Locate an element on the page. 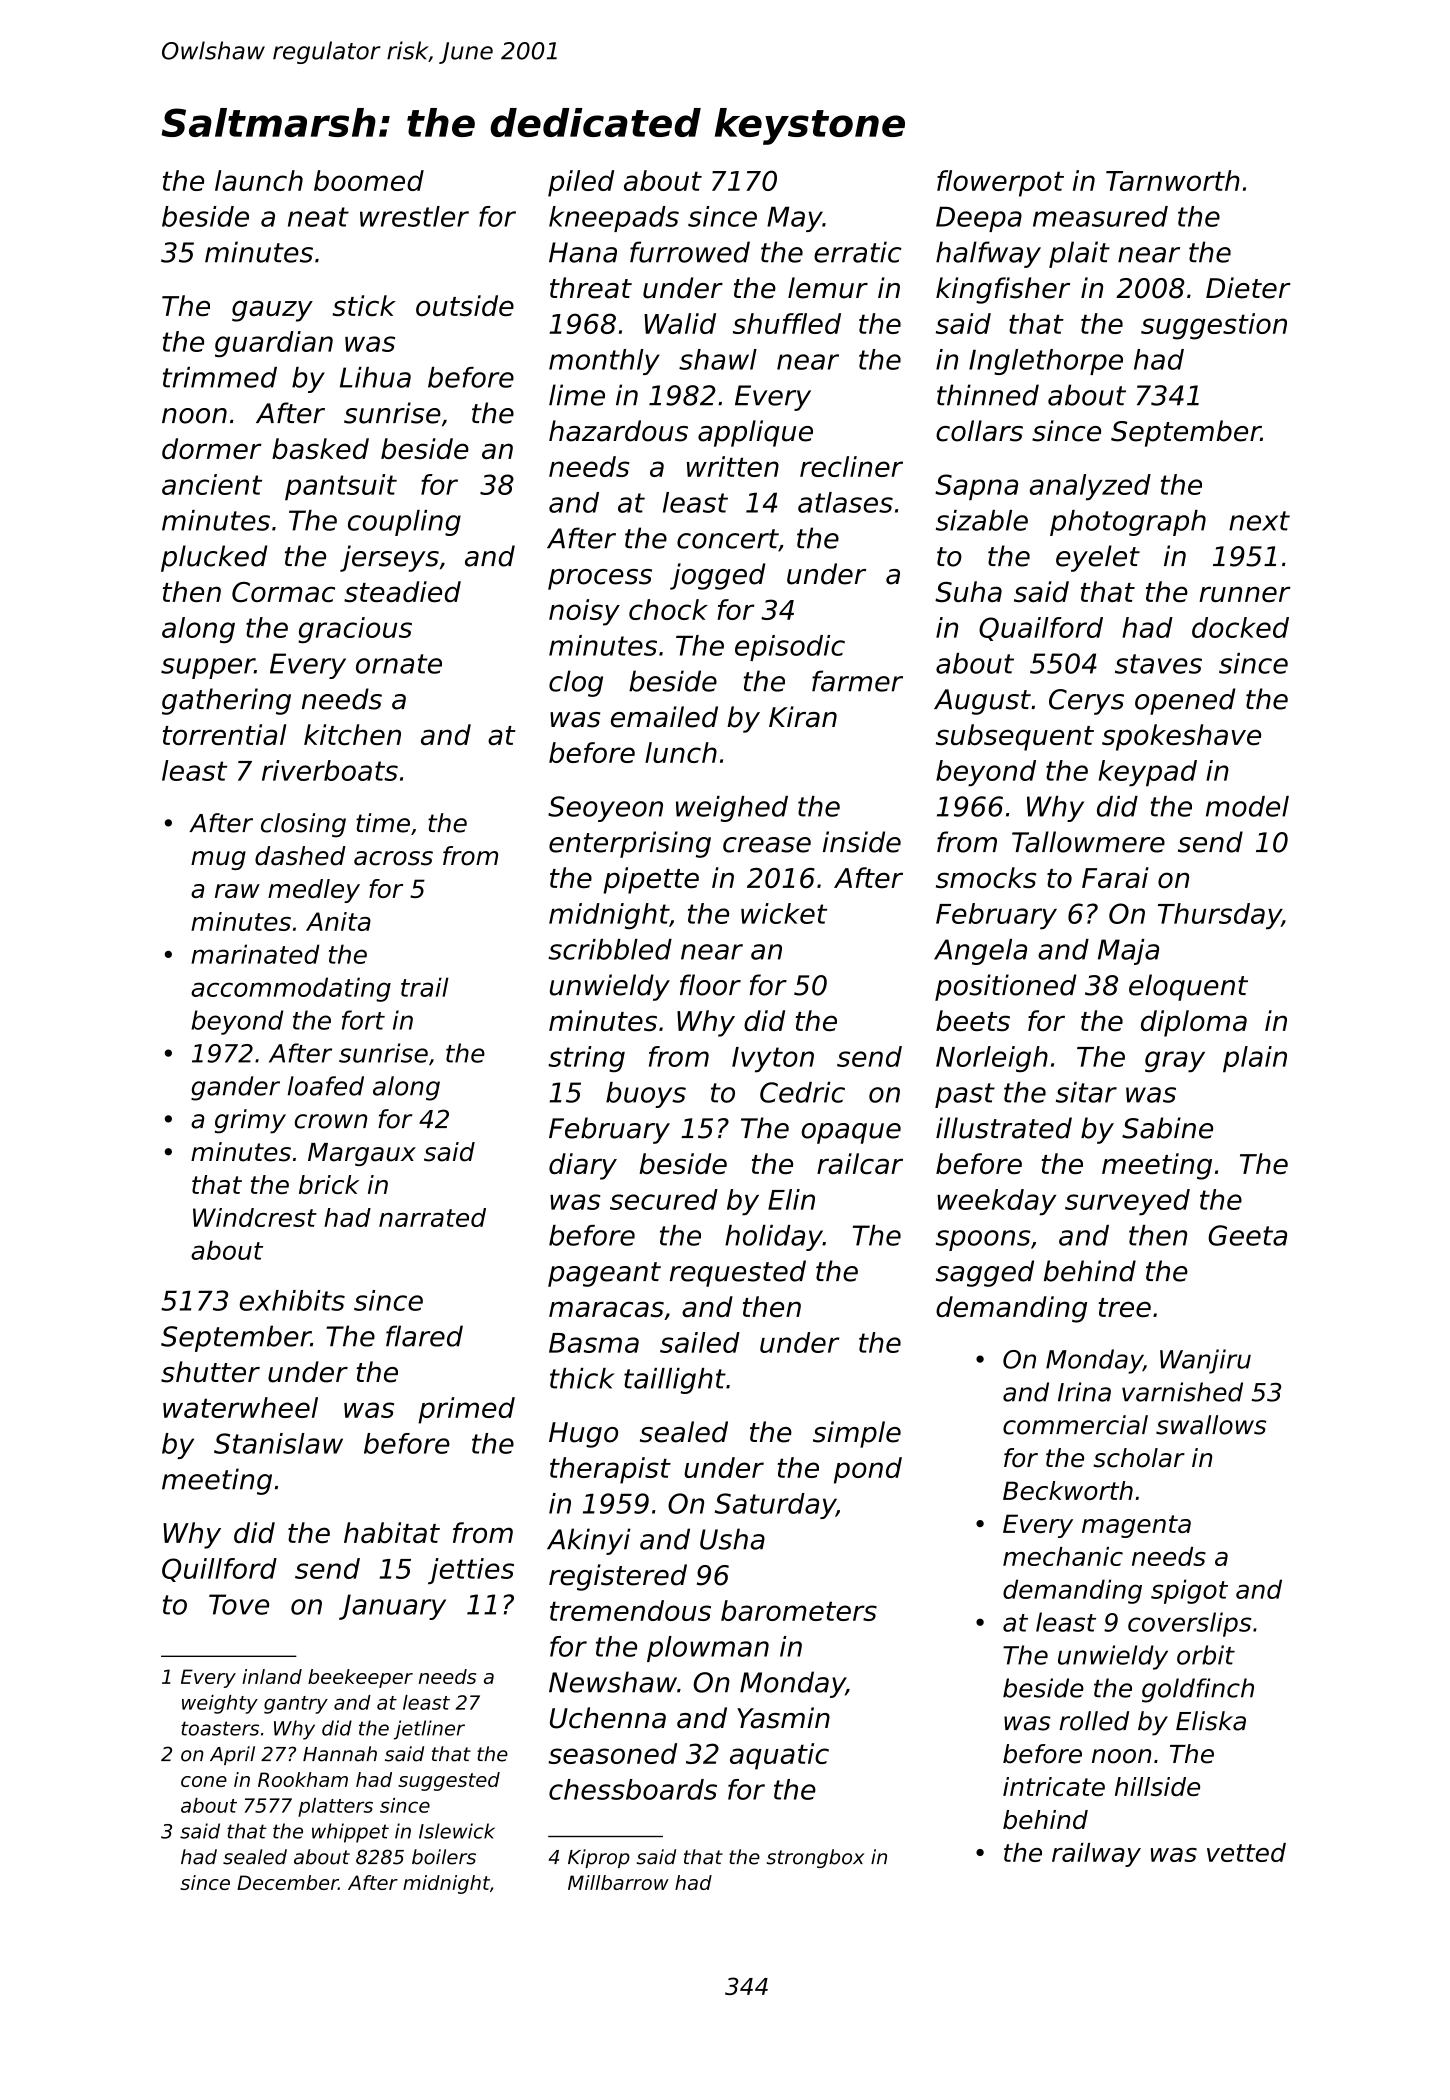  intricate is located at coordinates (1054, 1786).
